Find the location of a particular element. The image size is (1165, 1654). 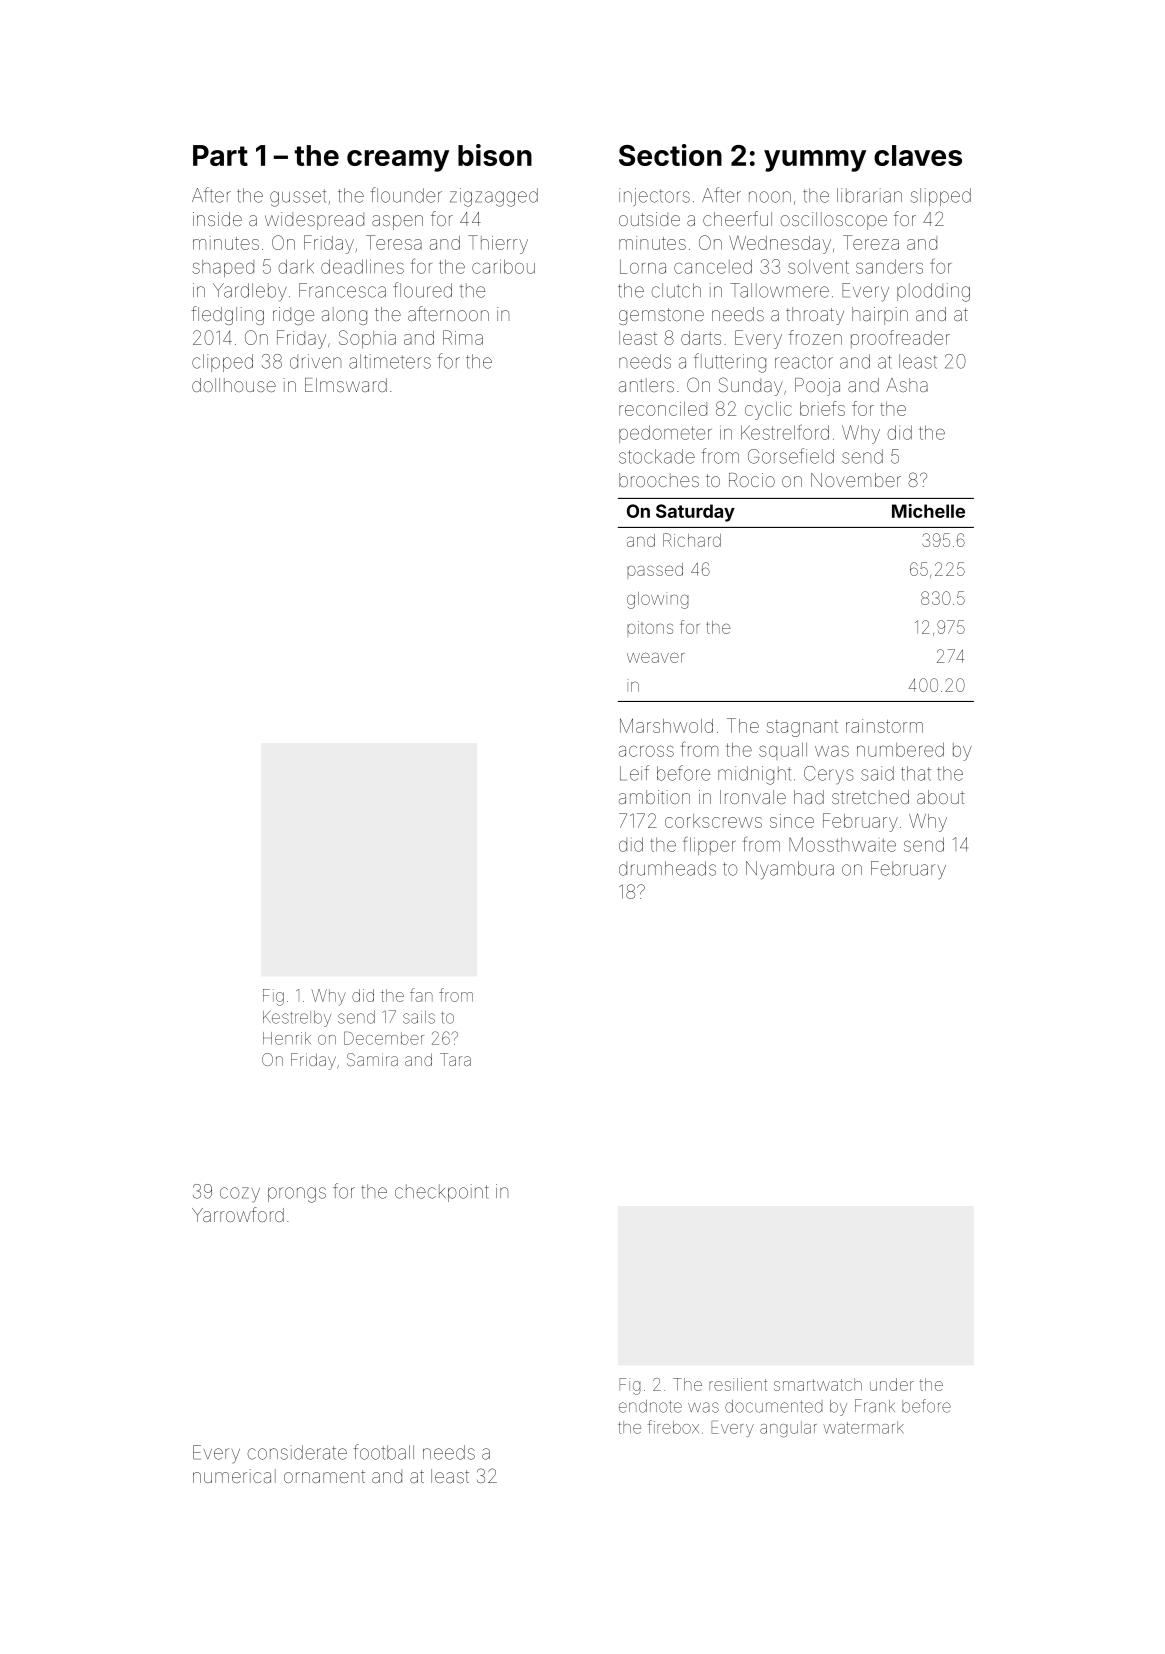

pitons is located at coordinates (650, 629).
